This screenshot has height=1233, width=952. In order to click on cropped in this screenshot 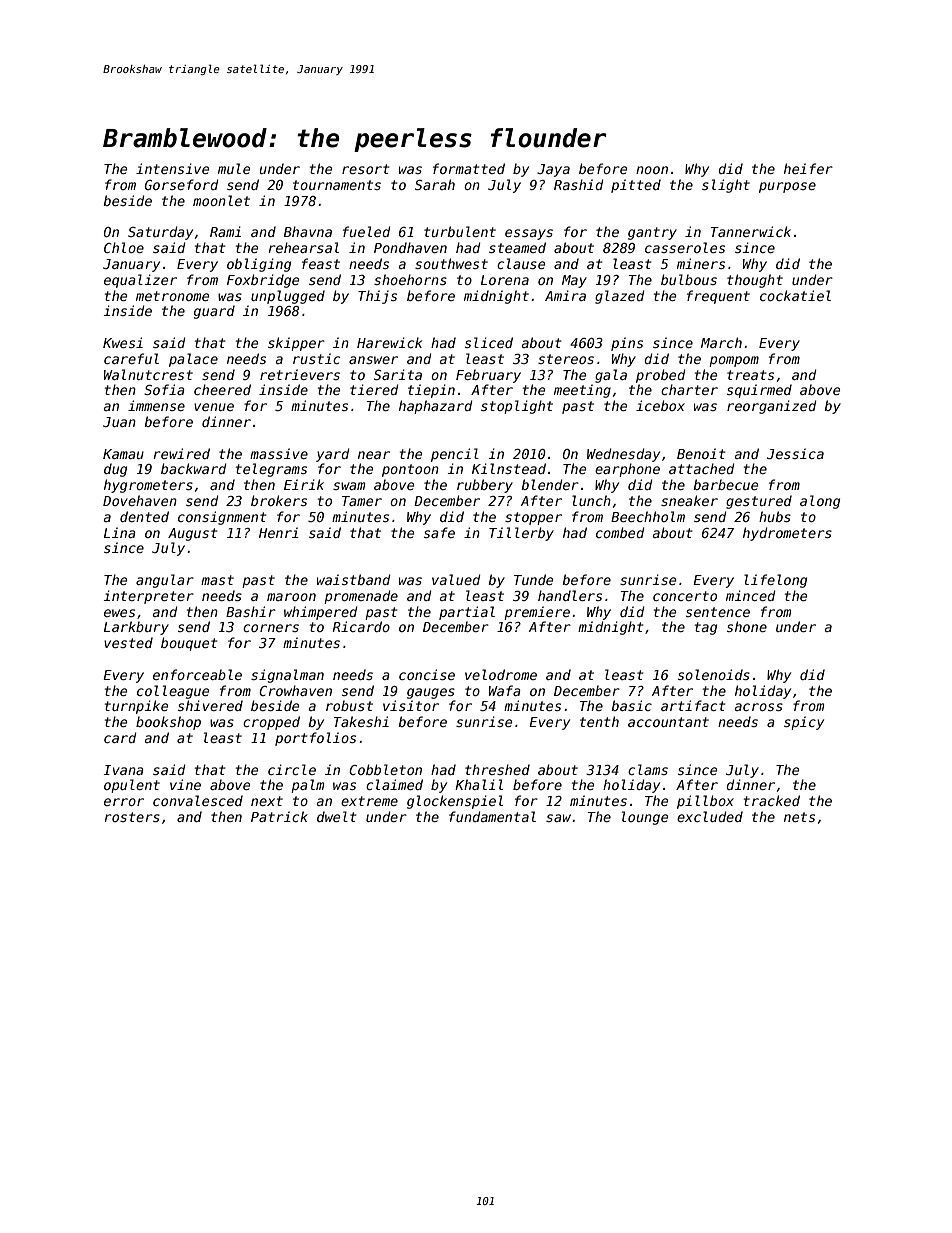, I will do `click(271, 723)`.
